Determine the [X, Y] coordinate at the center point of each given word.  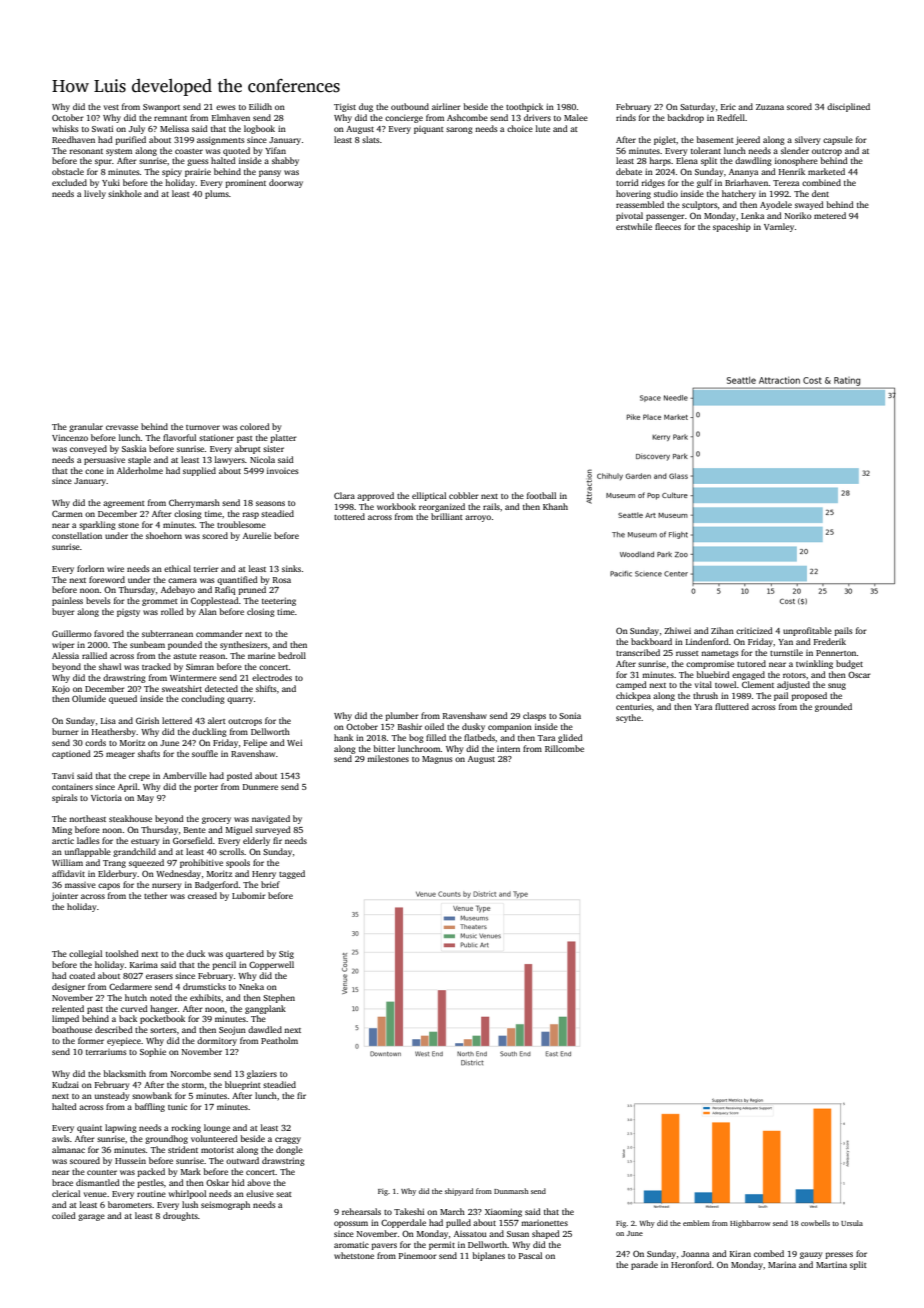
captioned [71, 754]
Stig [286, 955]
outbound [410, 106]
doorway [286, 183]
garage [91, 1217]
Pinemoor [418, 1256]
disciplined [848, 107]
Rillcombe [564, 748]
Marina [782, 1264]
